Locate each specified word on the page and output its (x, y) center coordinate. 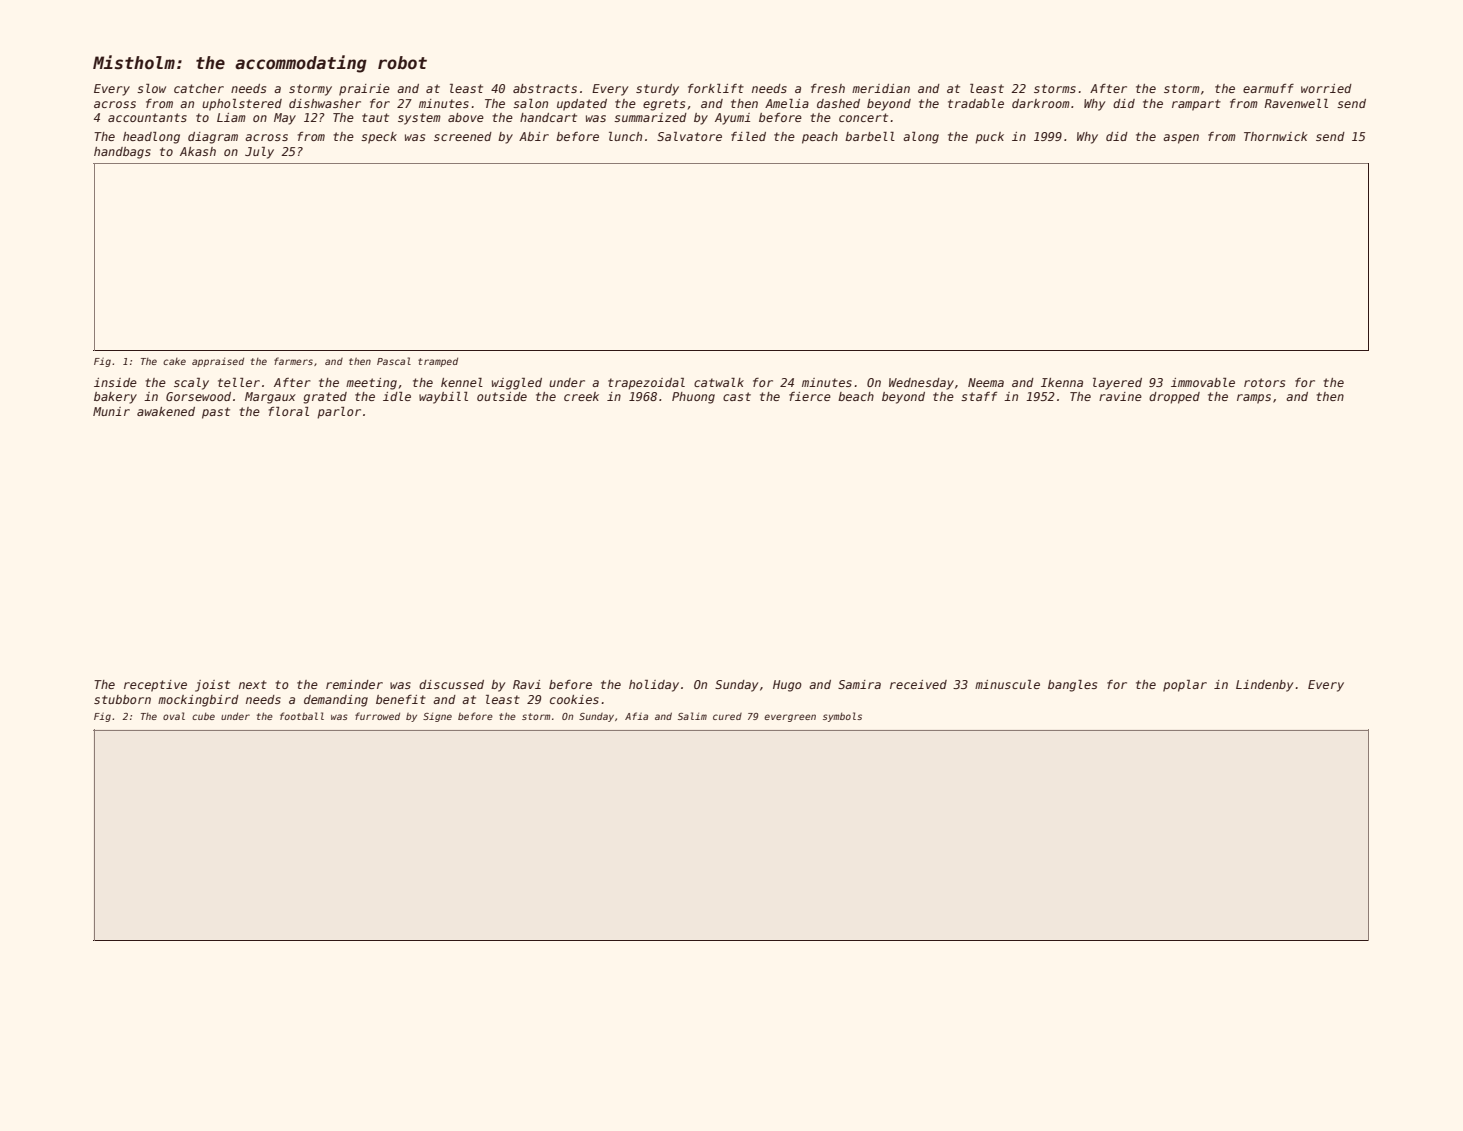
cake (174, 361)
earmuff (1268, 88)
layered (1117, 384)
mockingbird (198, 701)
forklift (716, 88)
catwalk (719, 382)
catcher (199, 88)
